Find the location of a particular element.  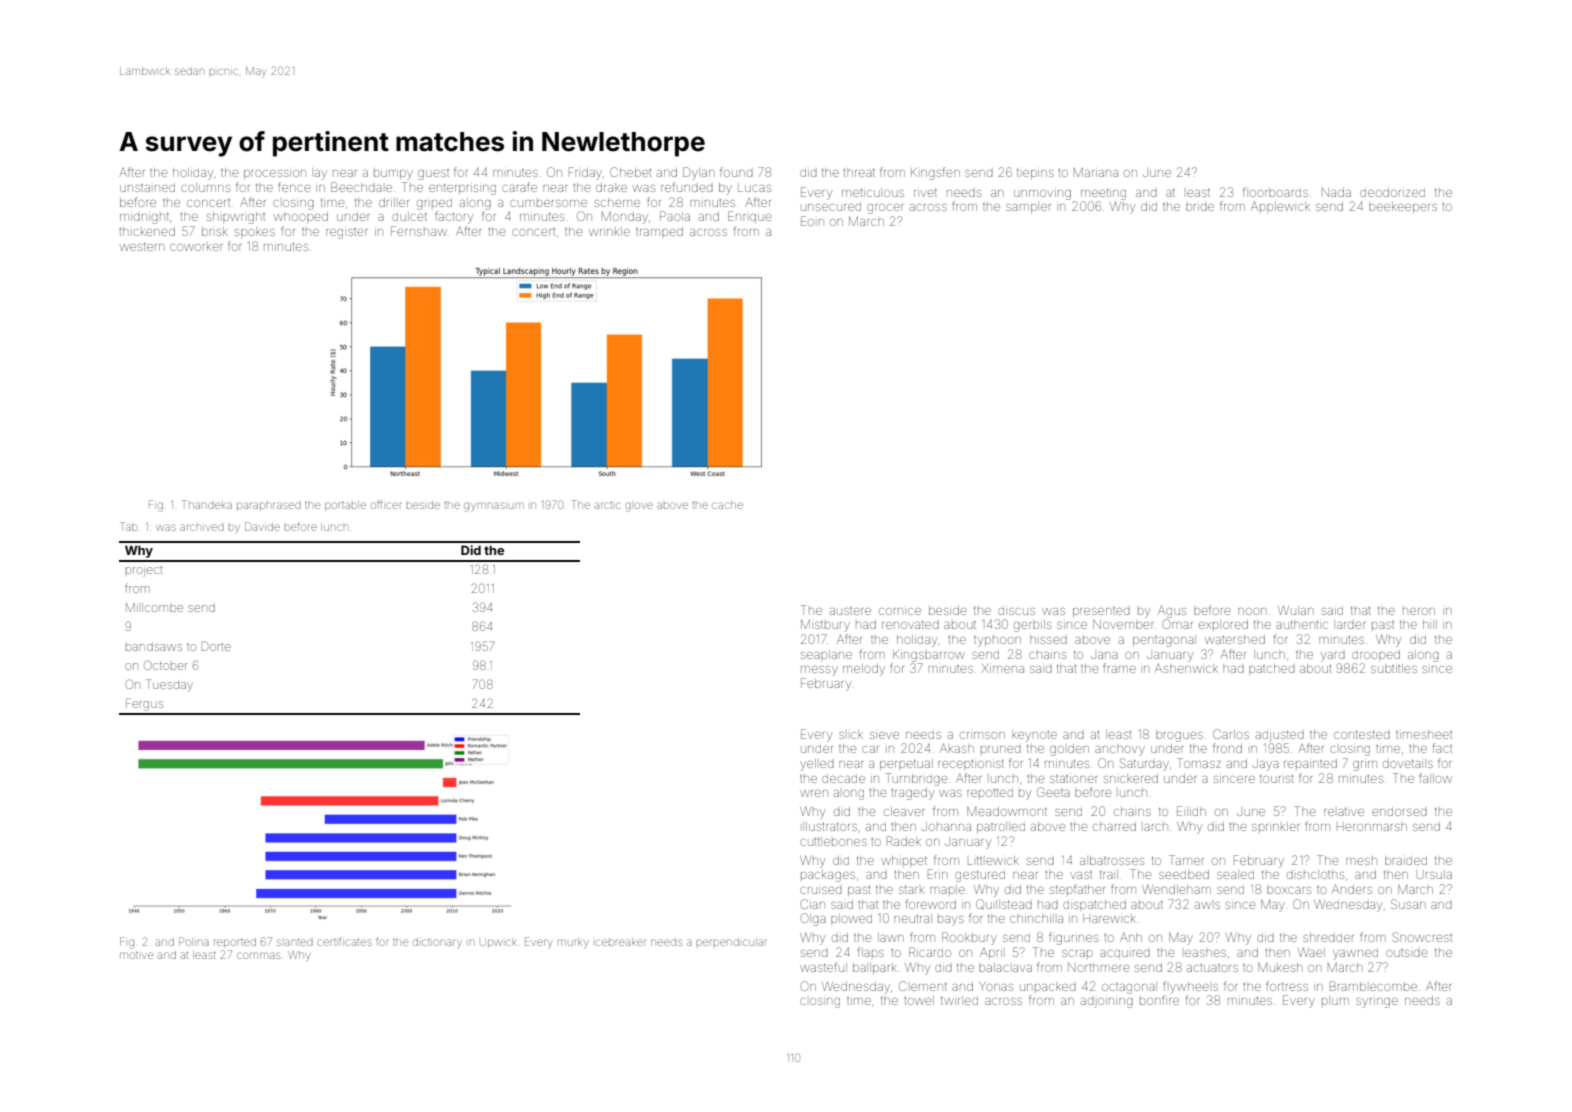

Carlos is located at coordinates (1231, 734).
